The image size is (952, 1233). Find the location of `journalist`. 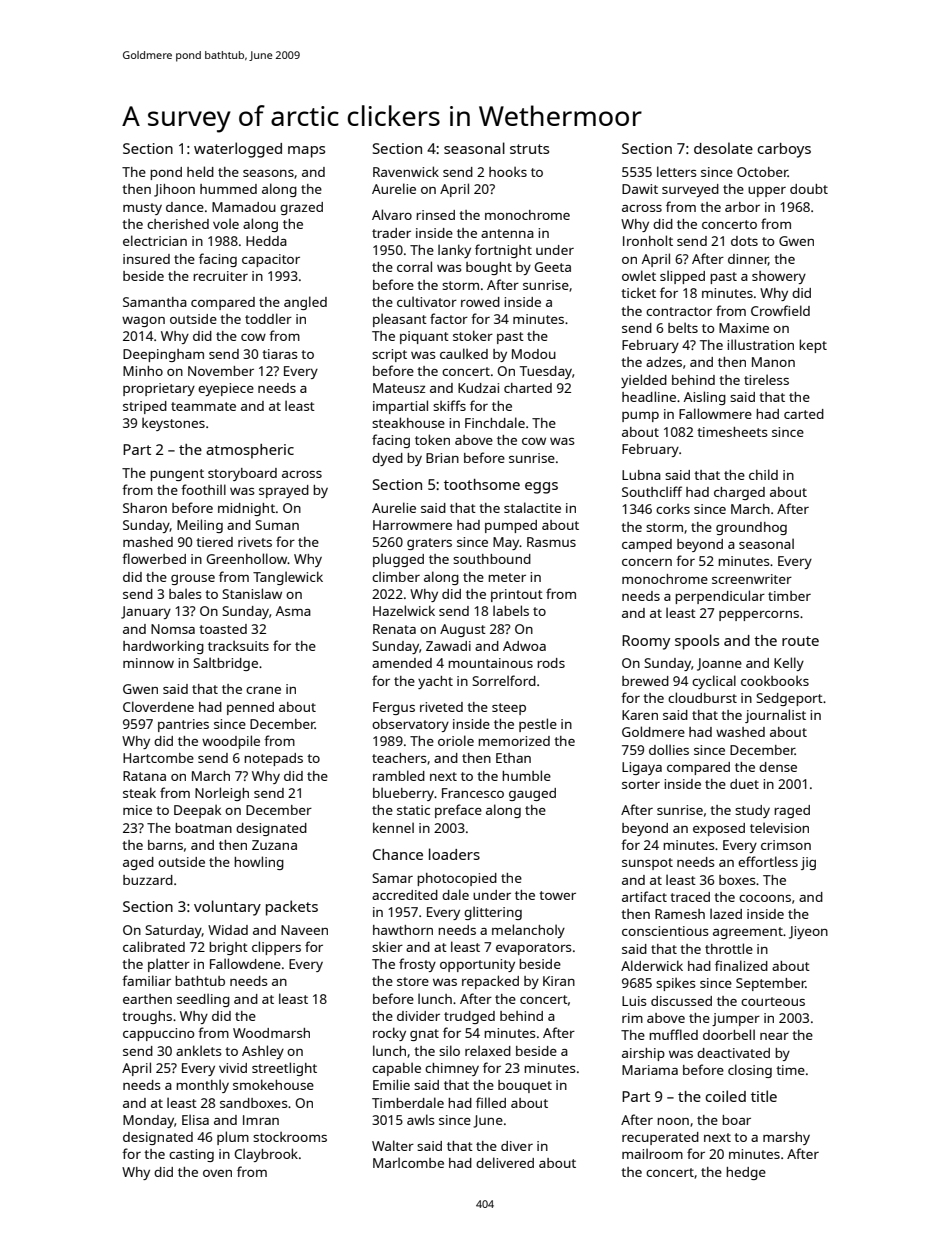

journalist is located at coordinates (775, 716).
